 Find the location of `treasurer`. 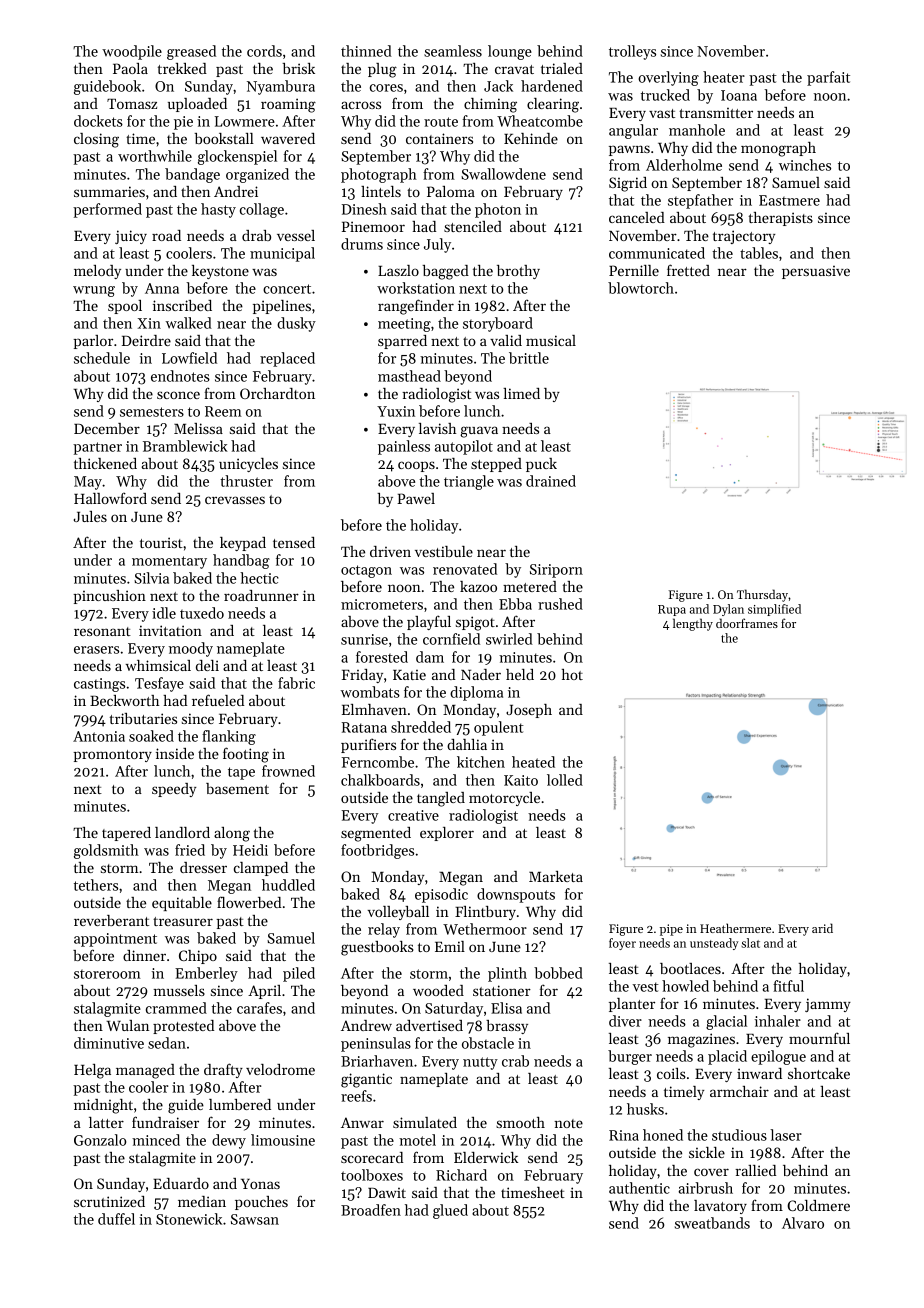

treasurer is located at coordinates (183, 921).
